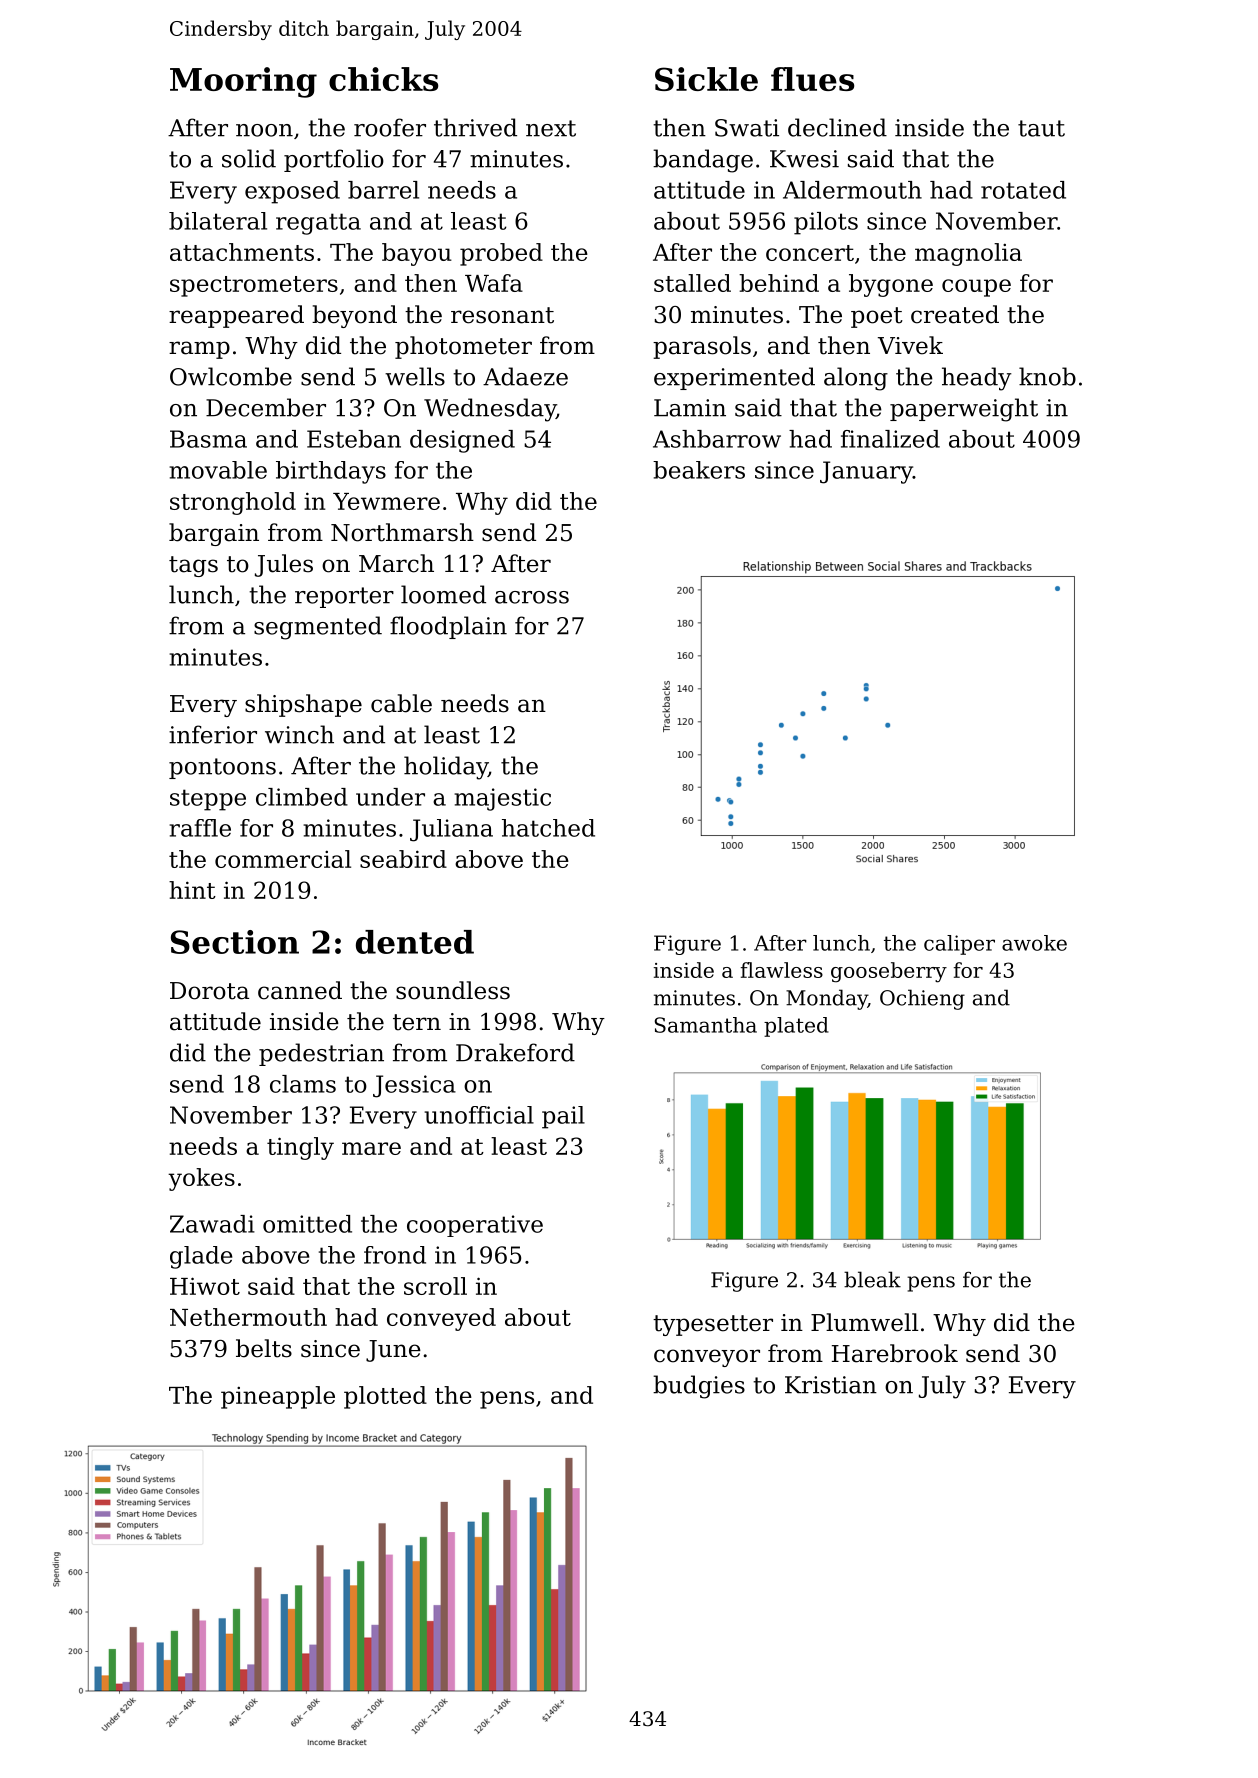 This screenshot has height=1778, width=1258. What do you see at coordinates (699, 1387) in the screenshot?
I see `budgies` at bounding box center [699, 1387].
